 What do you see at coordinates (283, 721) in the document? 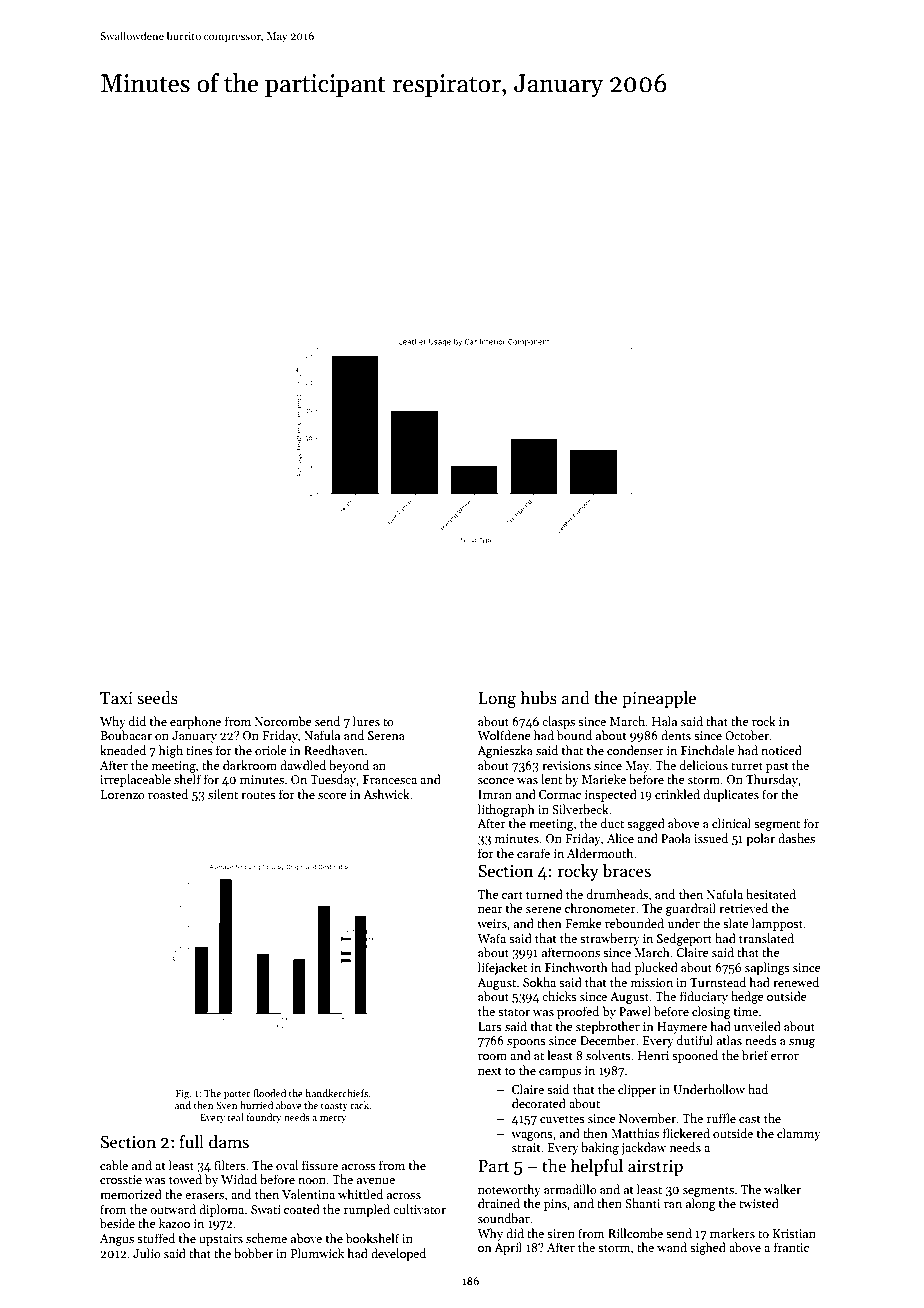
I see `Norcombe` at bounding box center [283, 721].
